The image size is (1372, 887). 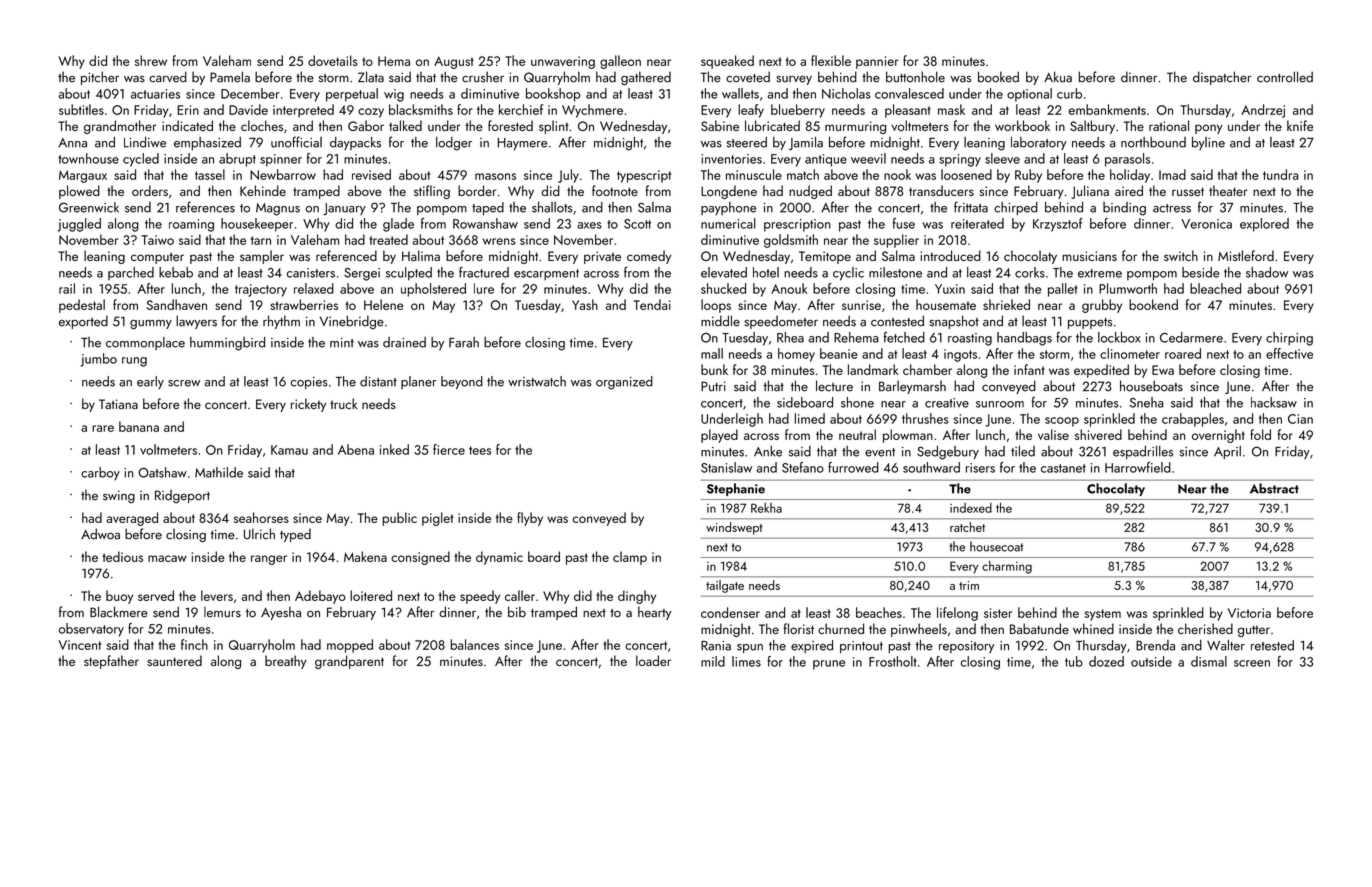 What do you see at coordinates (877, 62) in the screenshot?
I see `pannier` at bounding box center [877, 62].
